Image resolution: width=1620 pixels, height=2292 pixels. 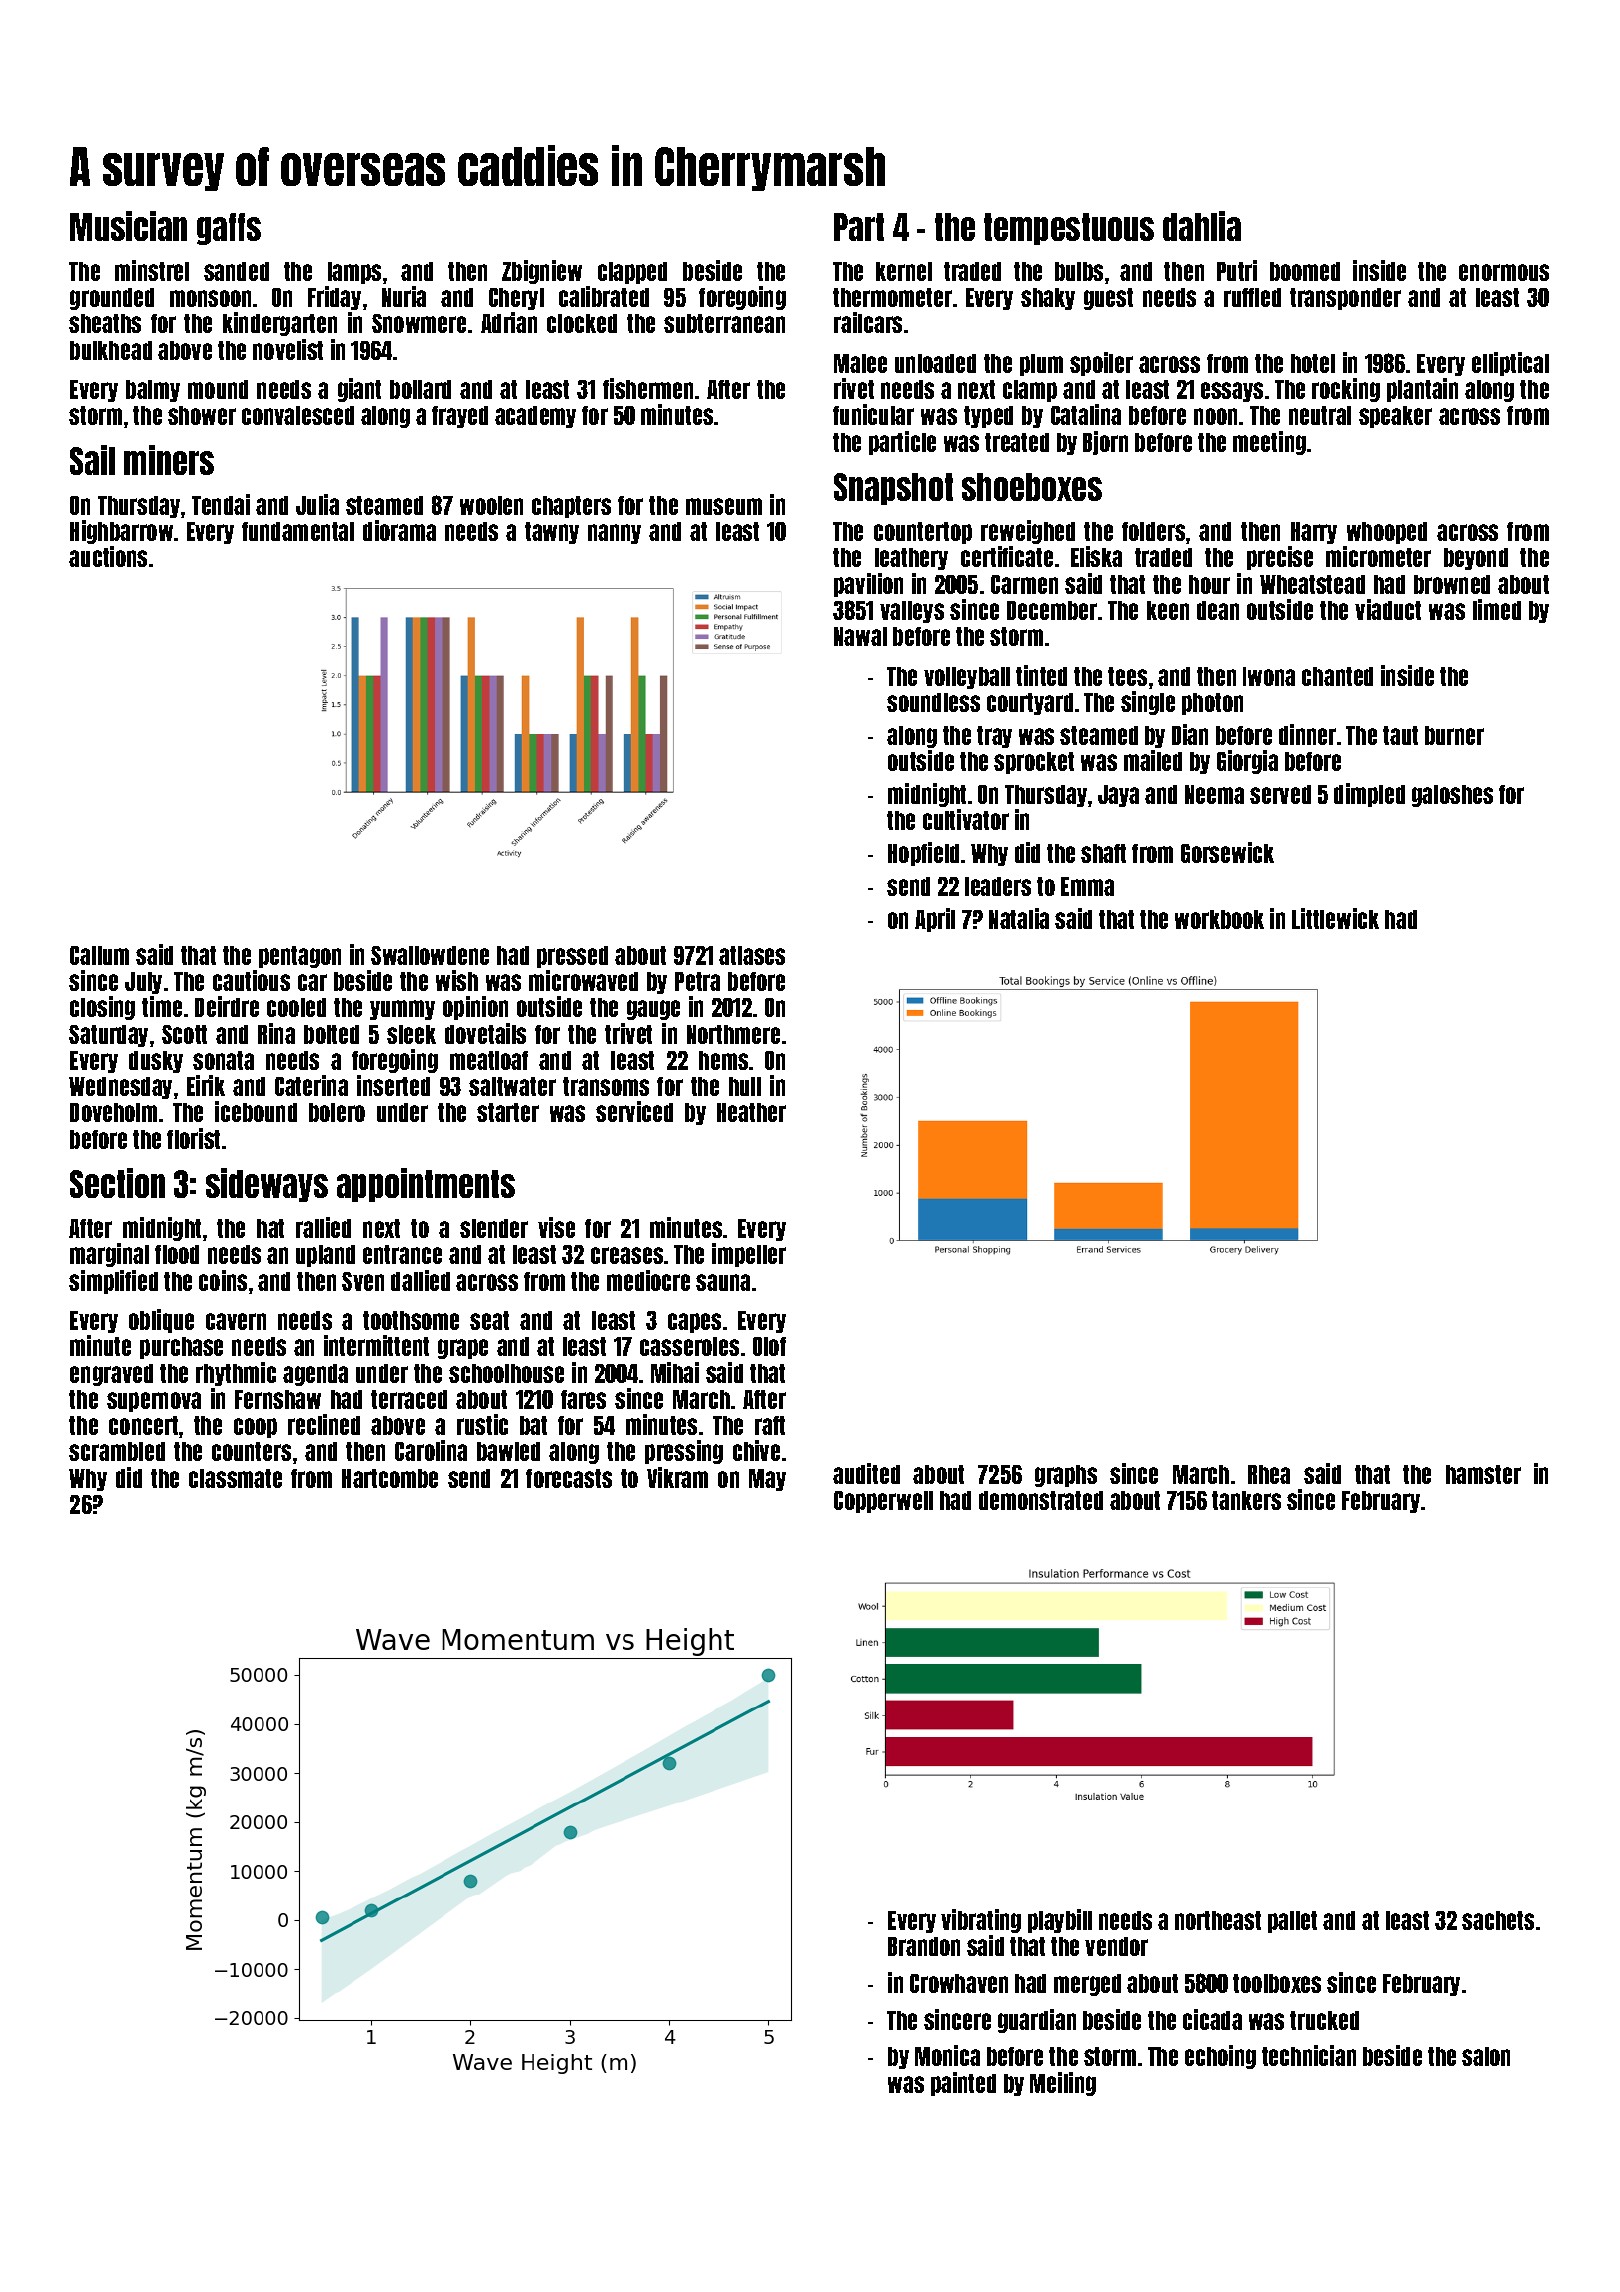 What do you see at coordinates (998, 886) in the screenshot?
I see `leaders` at bounding box center [998, 886].
